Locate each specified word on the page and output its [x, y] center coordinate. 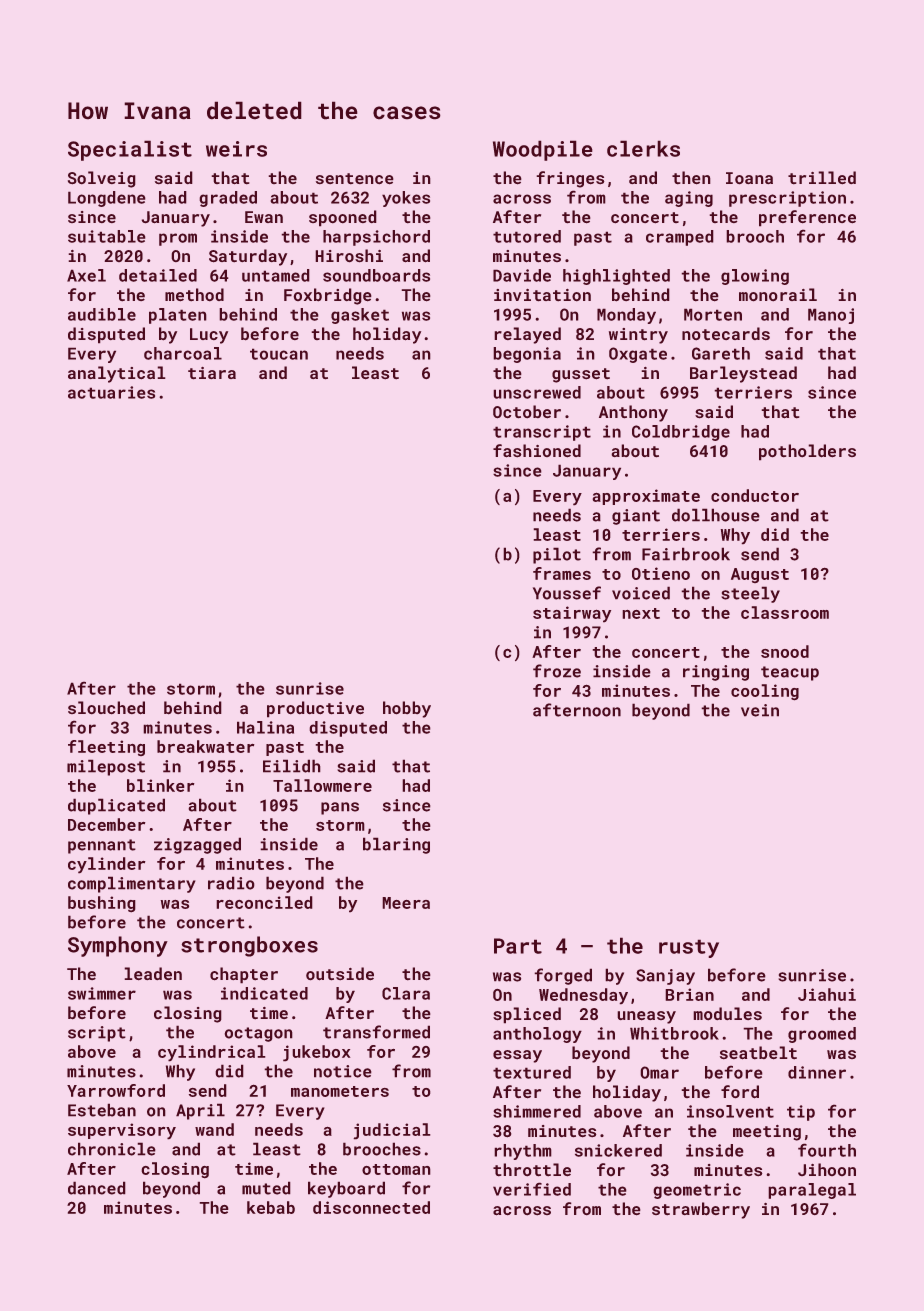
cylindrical [212, 1053]
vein [760, 710]
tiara [212, 373]
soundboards [376, 275]
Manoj [831, 316]
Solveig [102, 179]
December [107, 824]
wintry [638, 336]
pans [340, 808]
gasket [360, 316]
